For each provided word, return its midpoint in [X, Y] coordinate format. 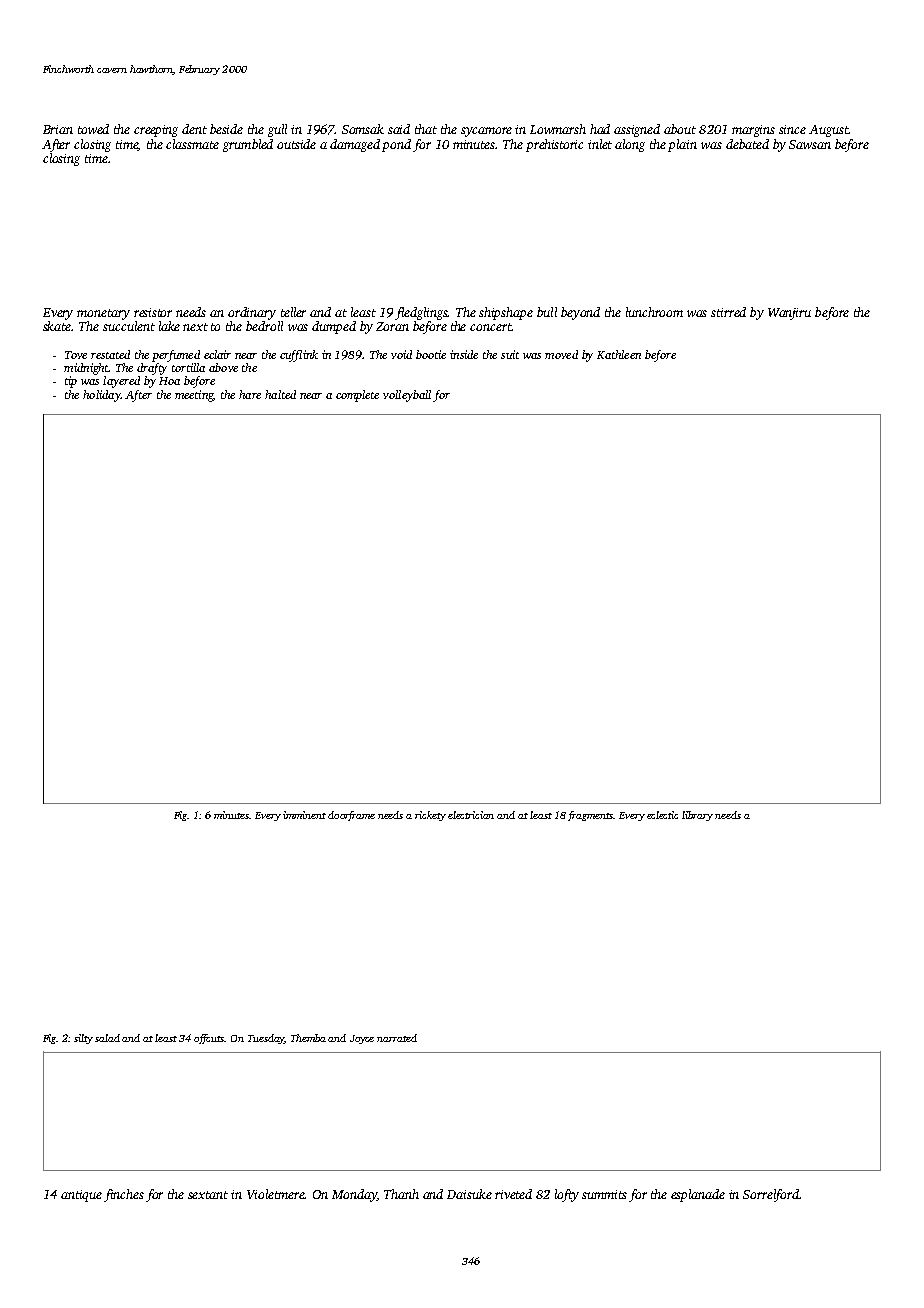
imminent [304, 815]
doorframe [351, 816]
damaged [355, 145]
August [828, 131]
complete [357, 396]
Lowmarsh [558, 129]
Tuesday [266, 1039]
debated [747, 144]
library [697, 816]
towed [93, 129]
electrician [471, 815]
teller [293, 312]
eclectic [662, 815]
